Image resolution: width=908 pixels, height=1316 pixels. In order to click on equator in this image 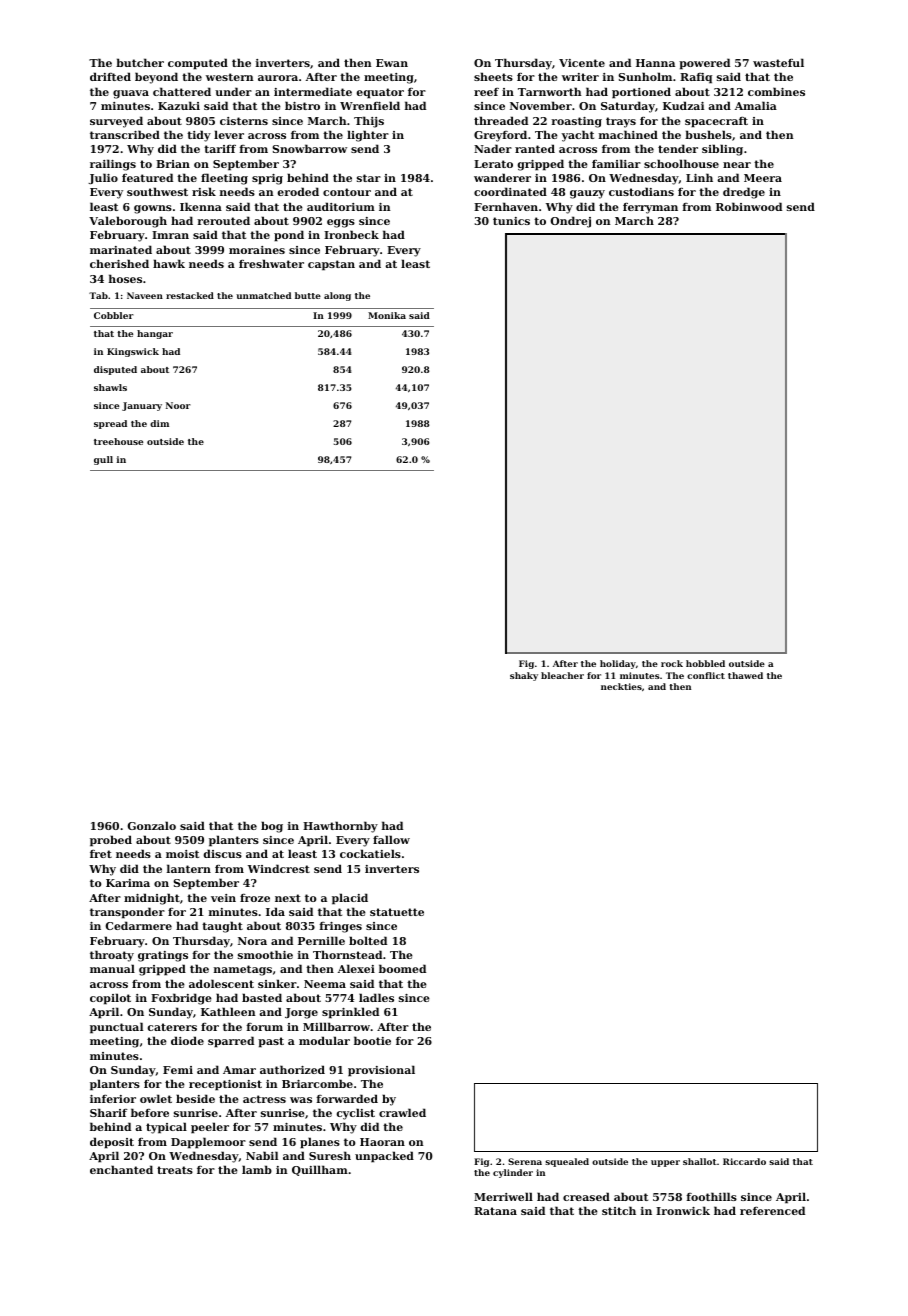, I will do `click(380, 93)`.
